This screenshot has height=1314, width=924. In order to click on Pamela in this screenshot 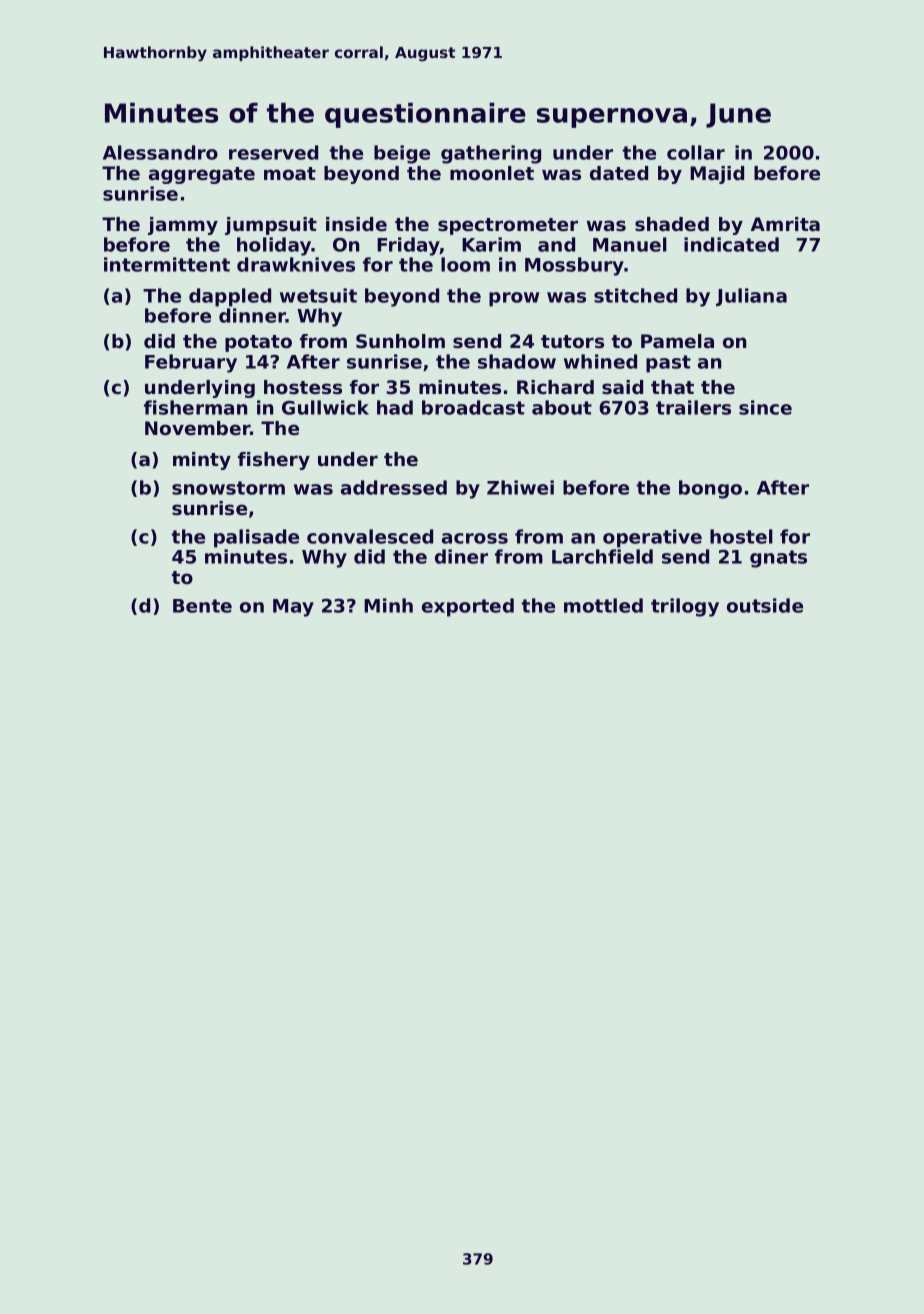, I will do `click(677, 341)`.
